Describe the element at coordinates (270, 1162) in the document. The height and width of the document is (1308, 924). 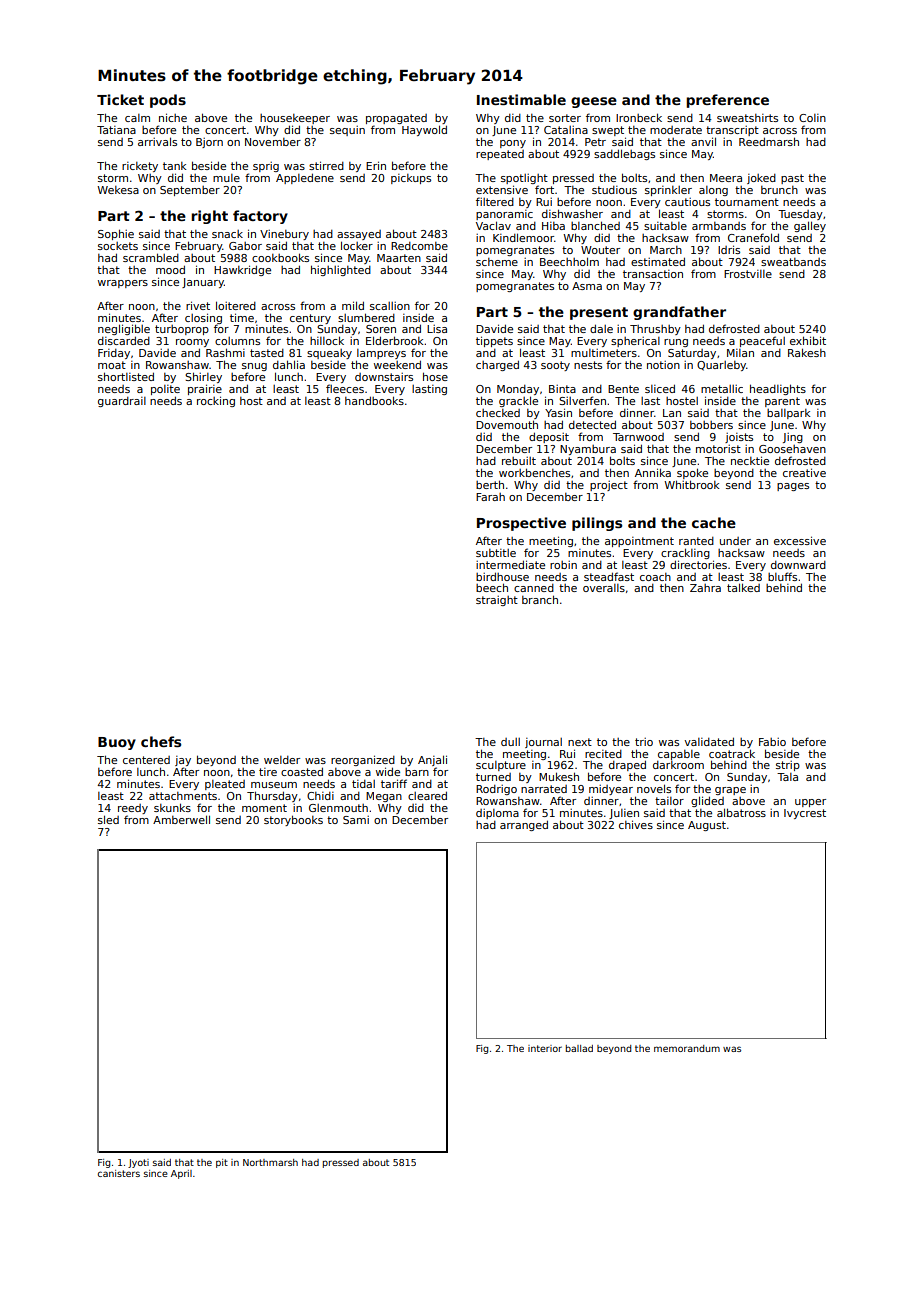
I see `Northmarsh` at that location.
